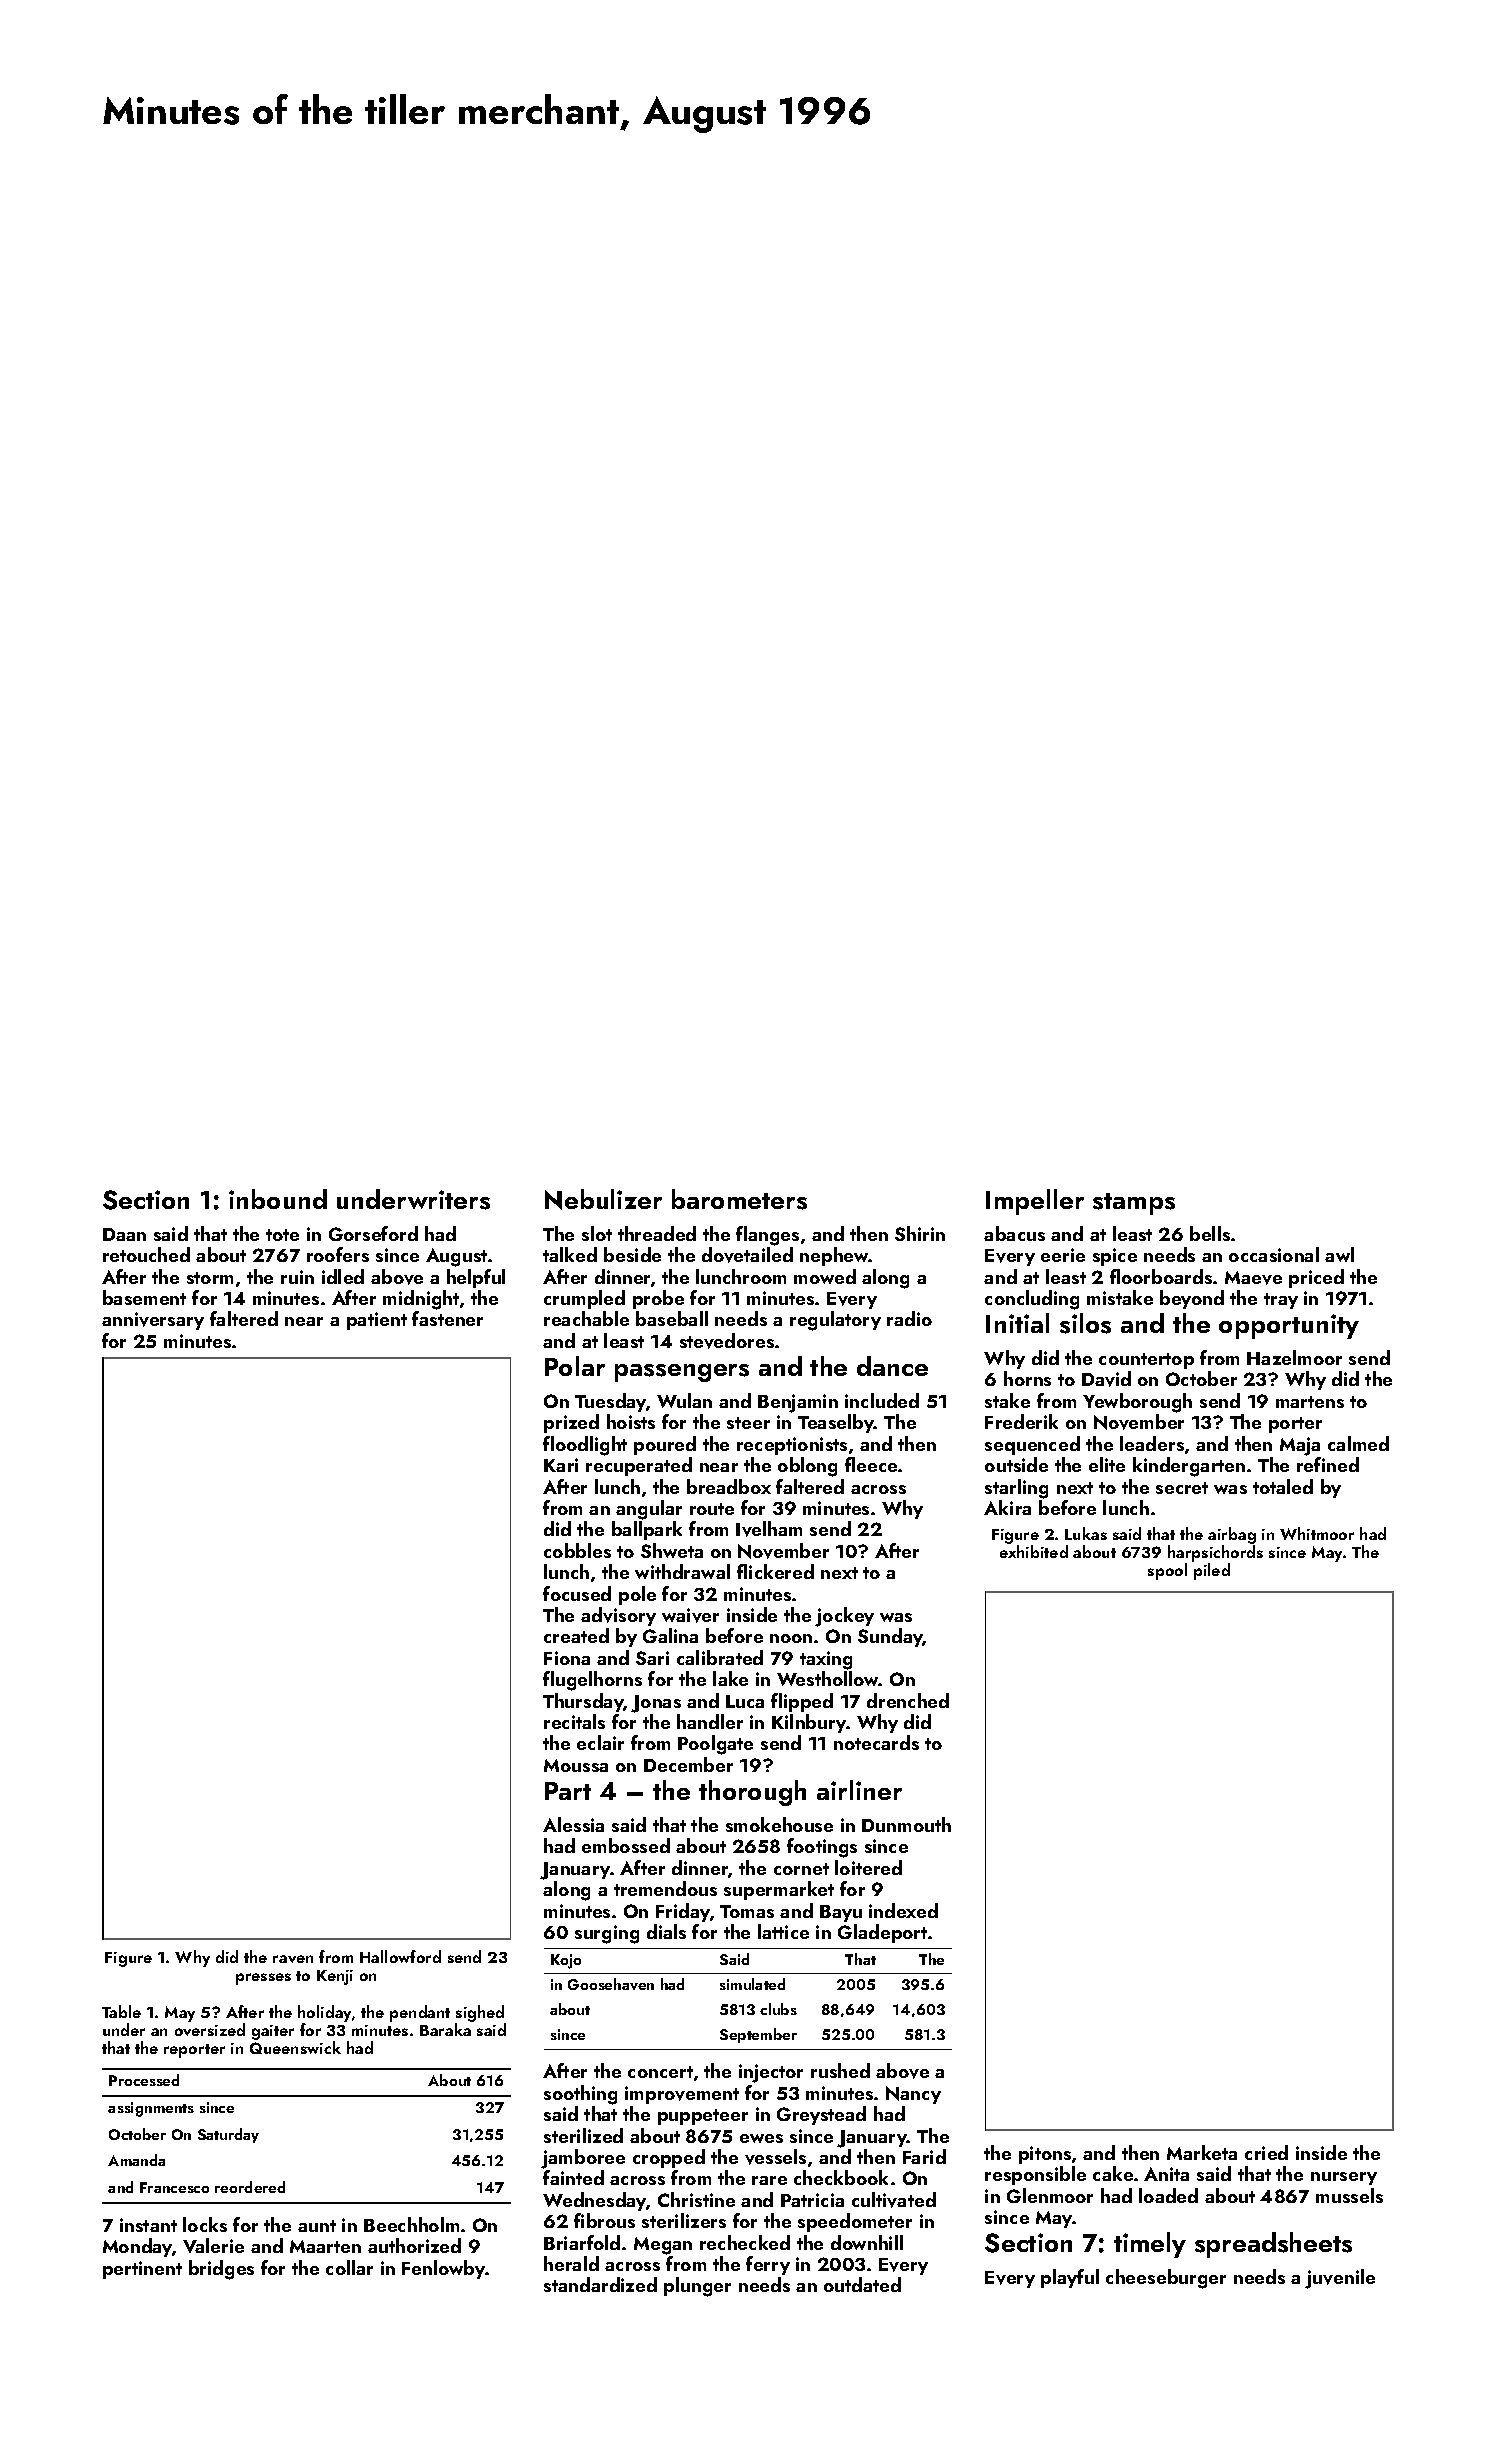  What do you see at coordinates (324, 2013) in the screenshot?
I see `holiday` at bounding box center [324, 2013].
